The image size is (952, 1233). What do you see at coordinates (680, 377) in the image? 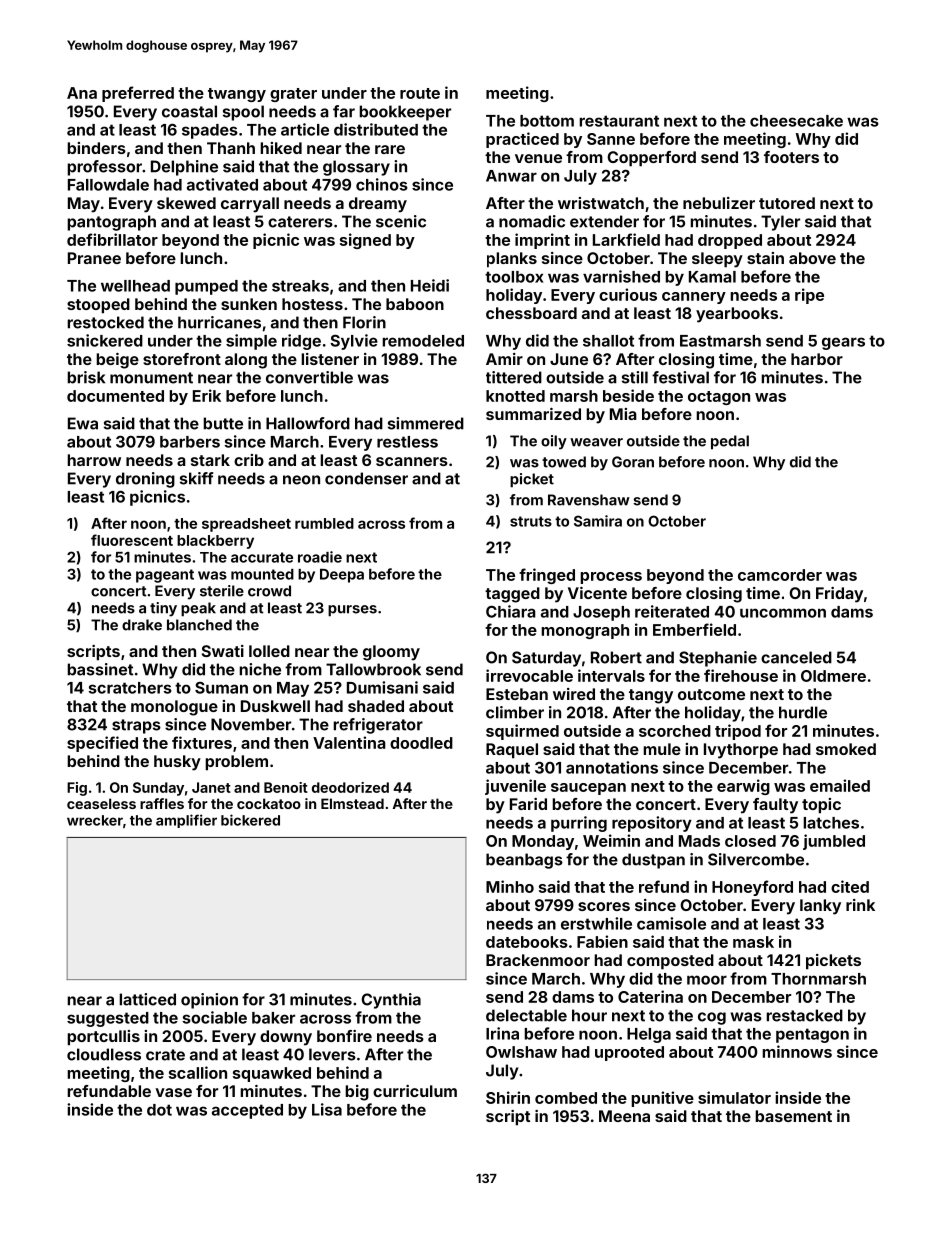
I see `festival` at bounding box center [680, 377].
